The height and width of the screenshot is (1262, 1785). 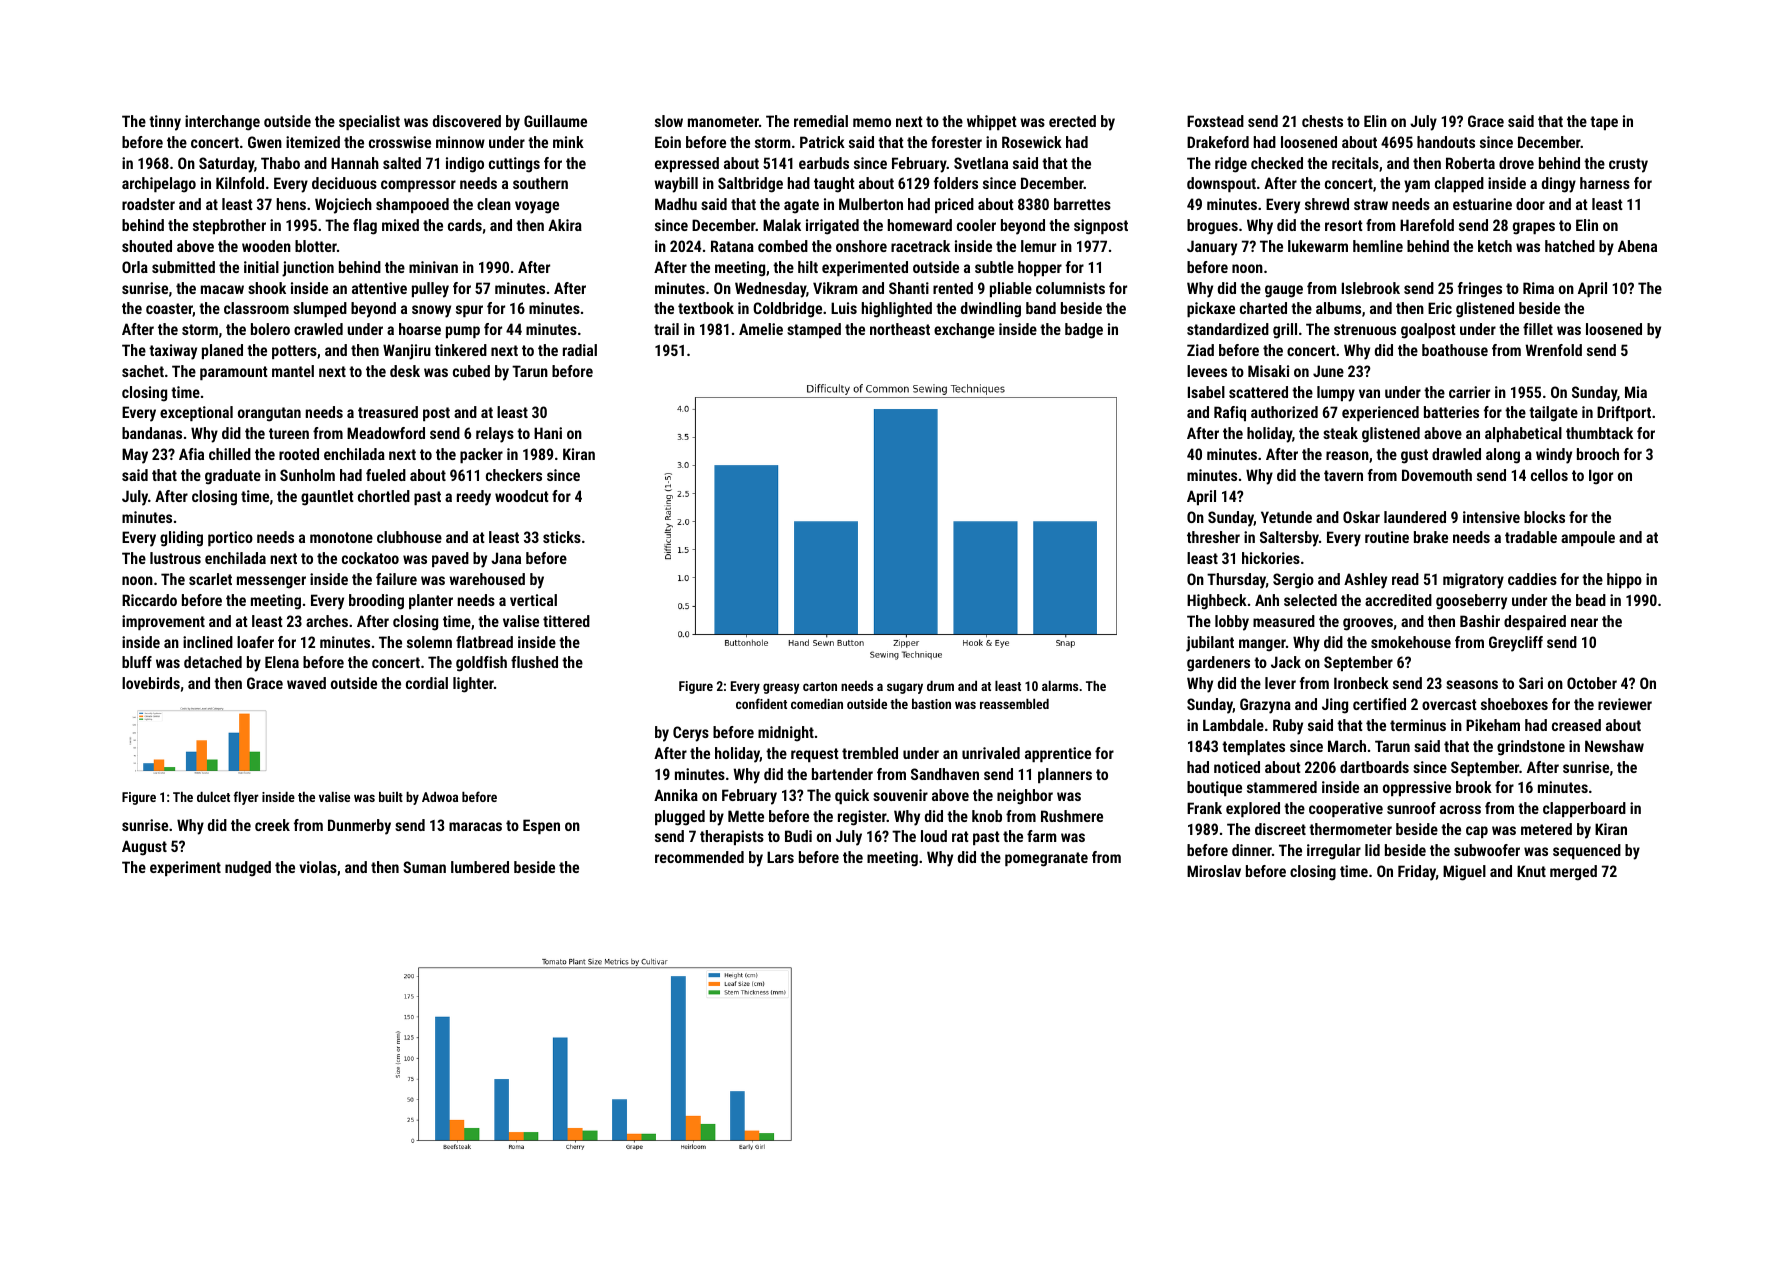 What do you see at coordinates (196, 413) in the screenshot?
I see `exceptional` at bounding box center [196, 413].
